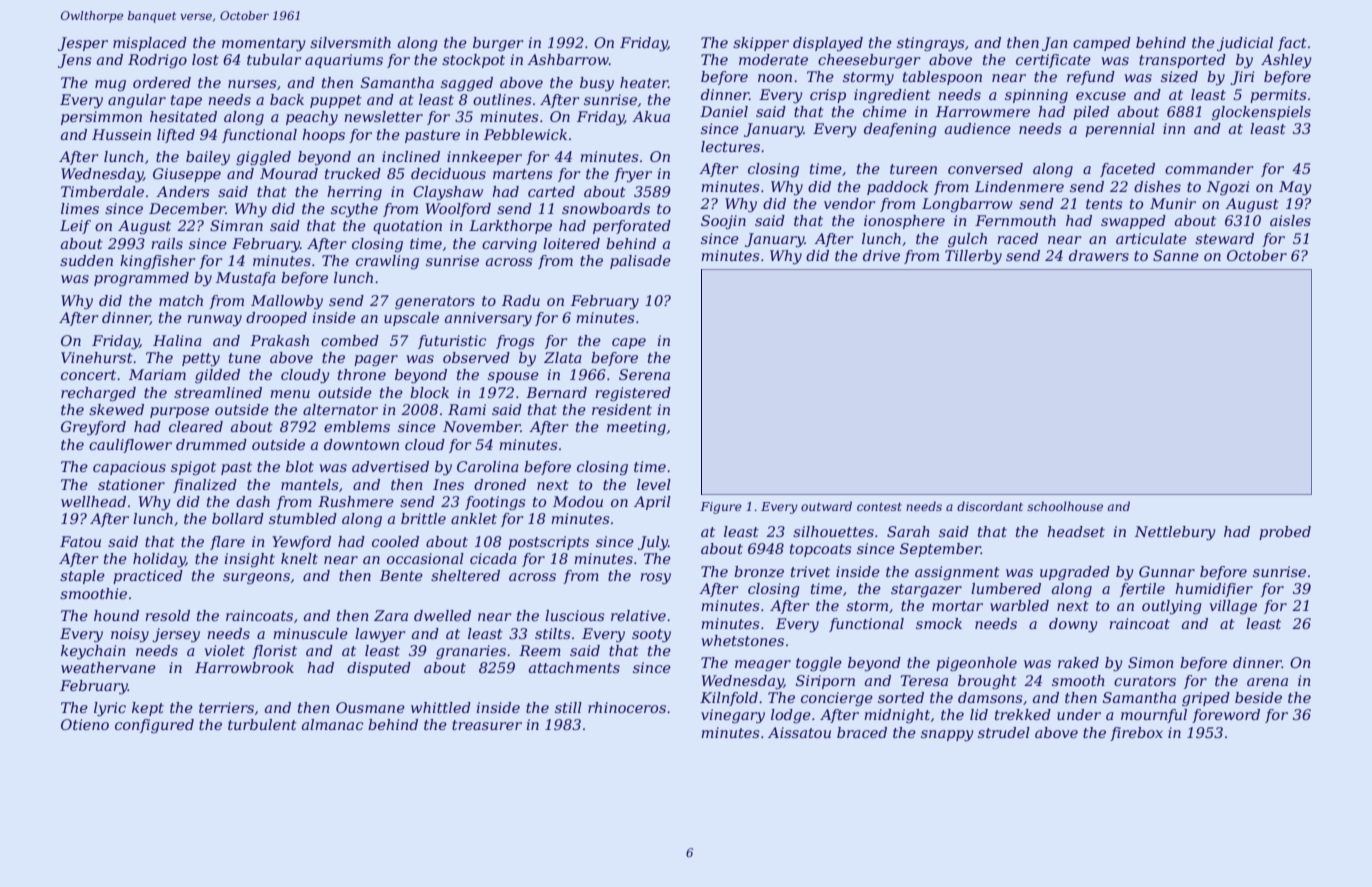  Describe the element at coordinates (568, 59) in the screenshot. I see `Ashbarrow` at that location.
